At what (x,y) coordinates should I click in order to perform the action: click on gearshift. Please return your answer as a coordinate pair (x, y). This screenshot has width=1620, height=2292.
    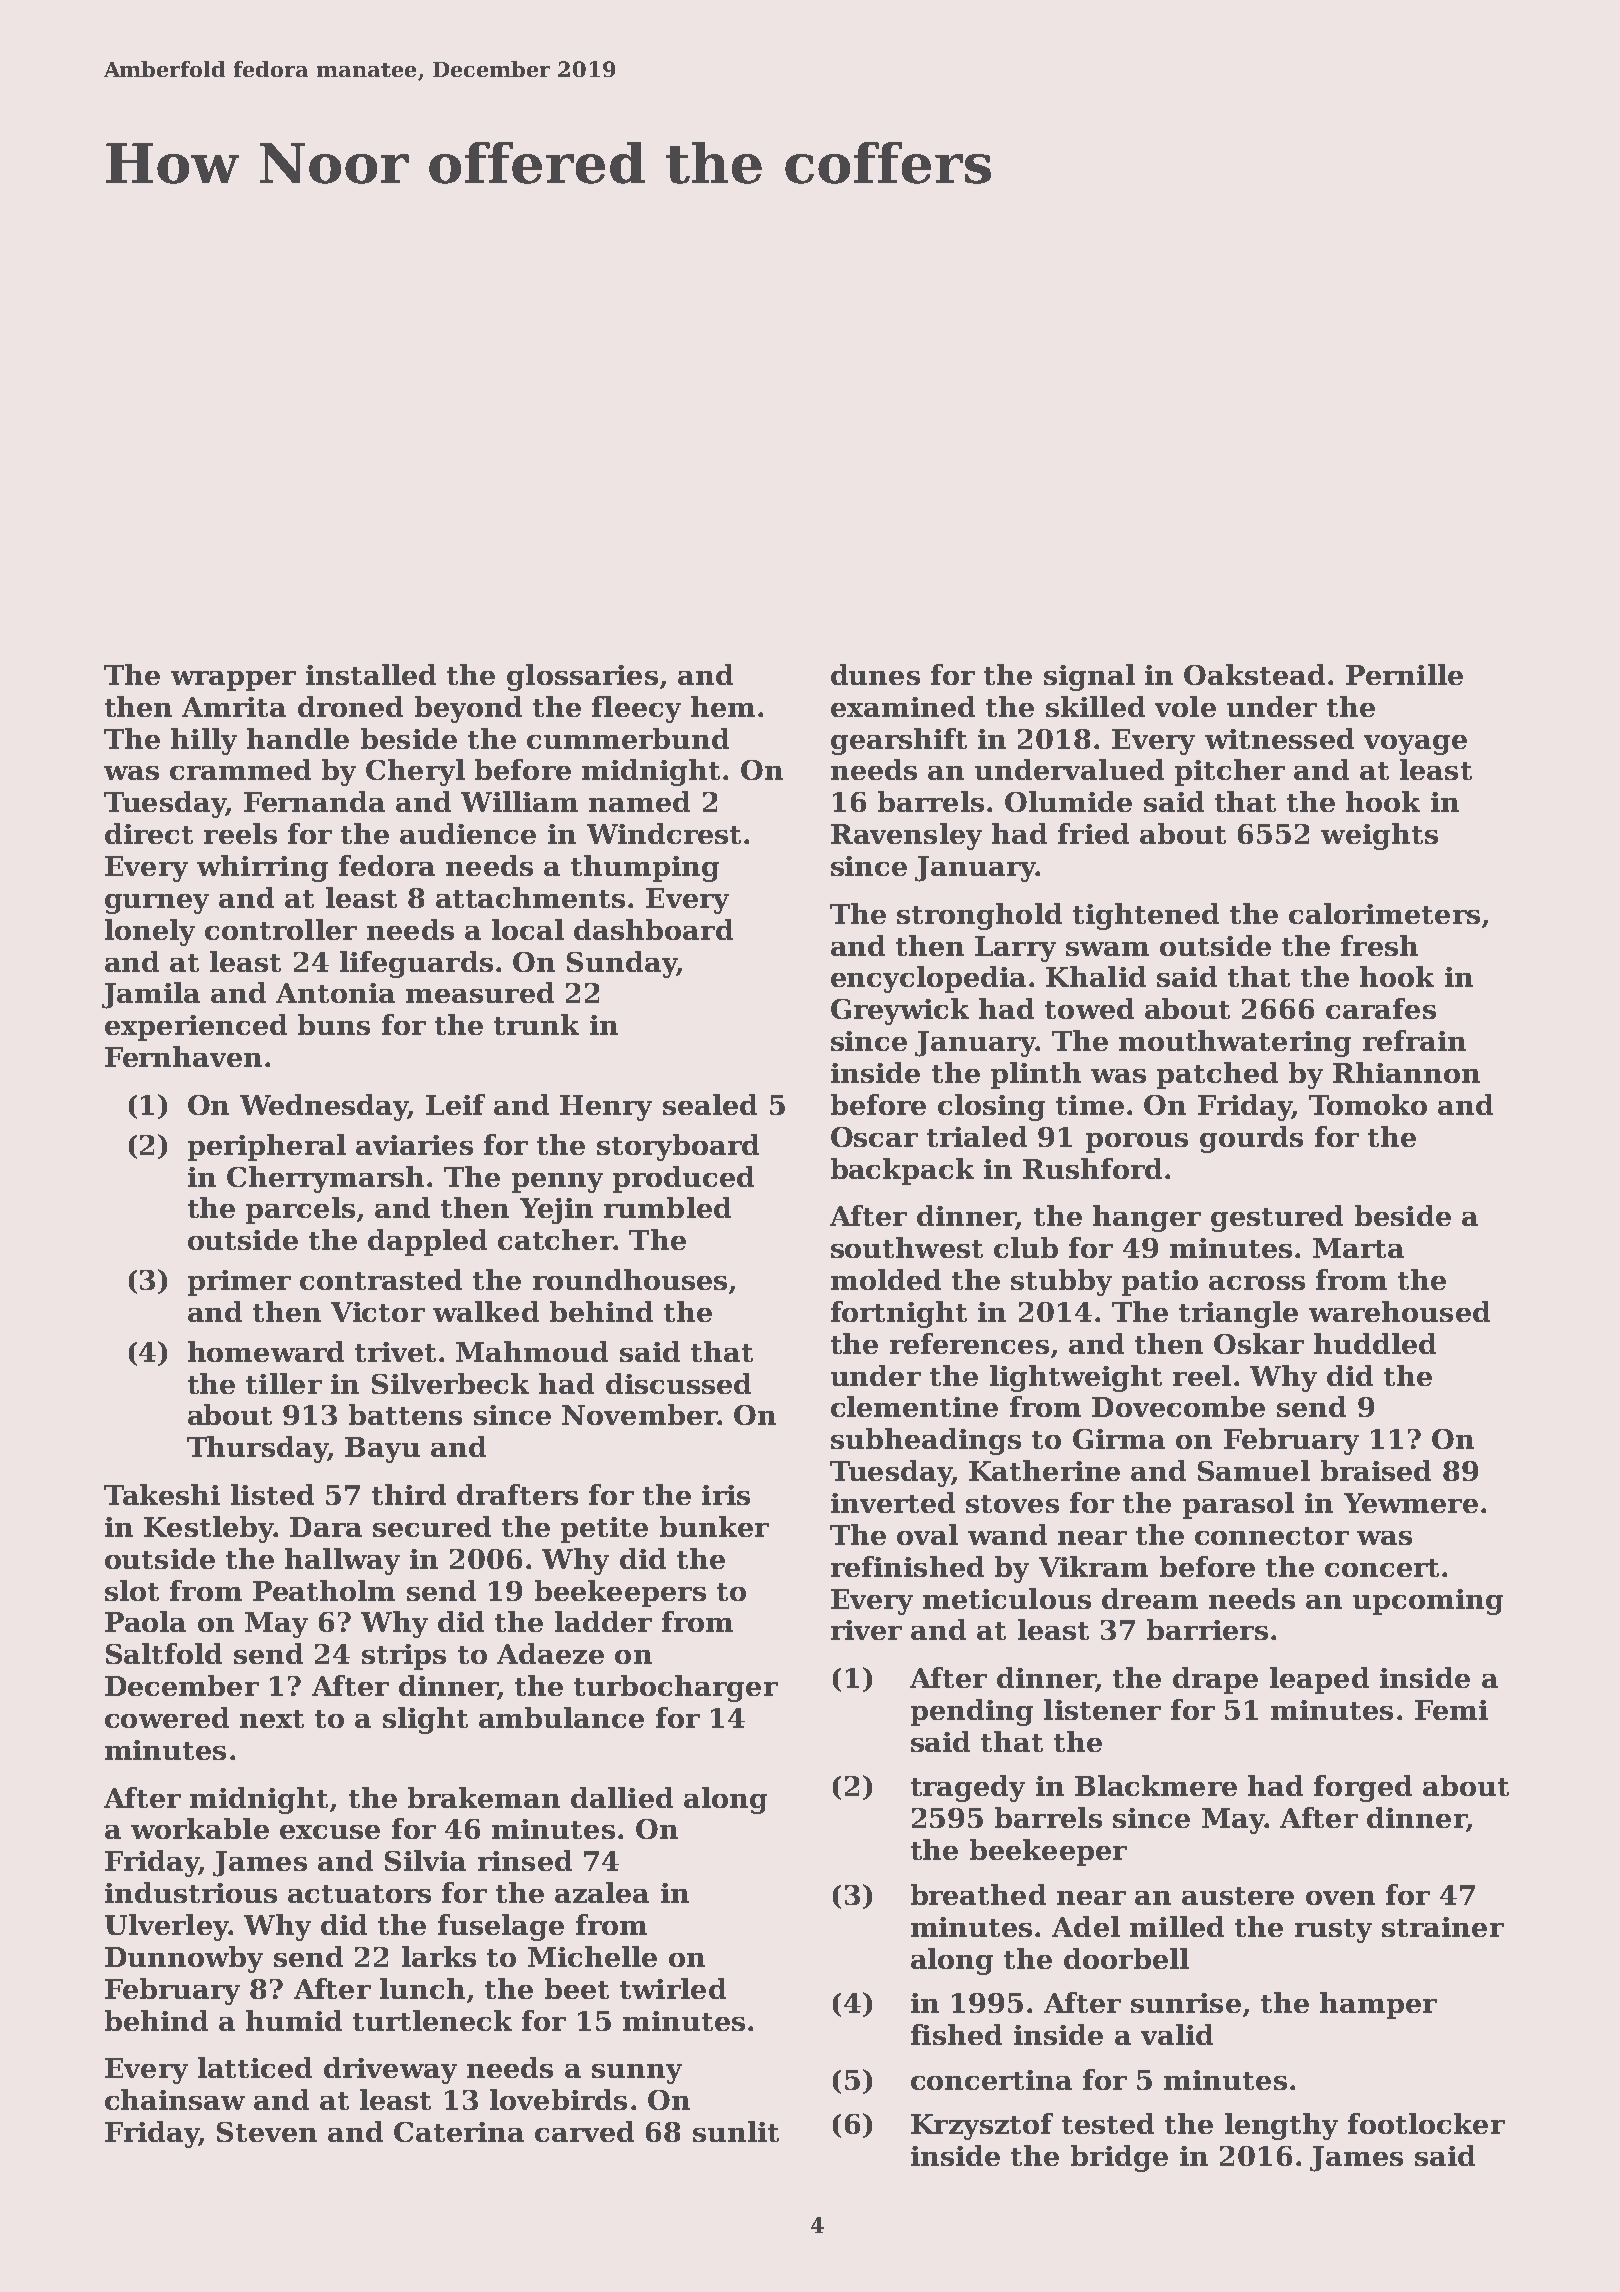
    Looking at the image, I should click on (899, 741).
